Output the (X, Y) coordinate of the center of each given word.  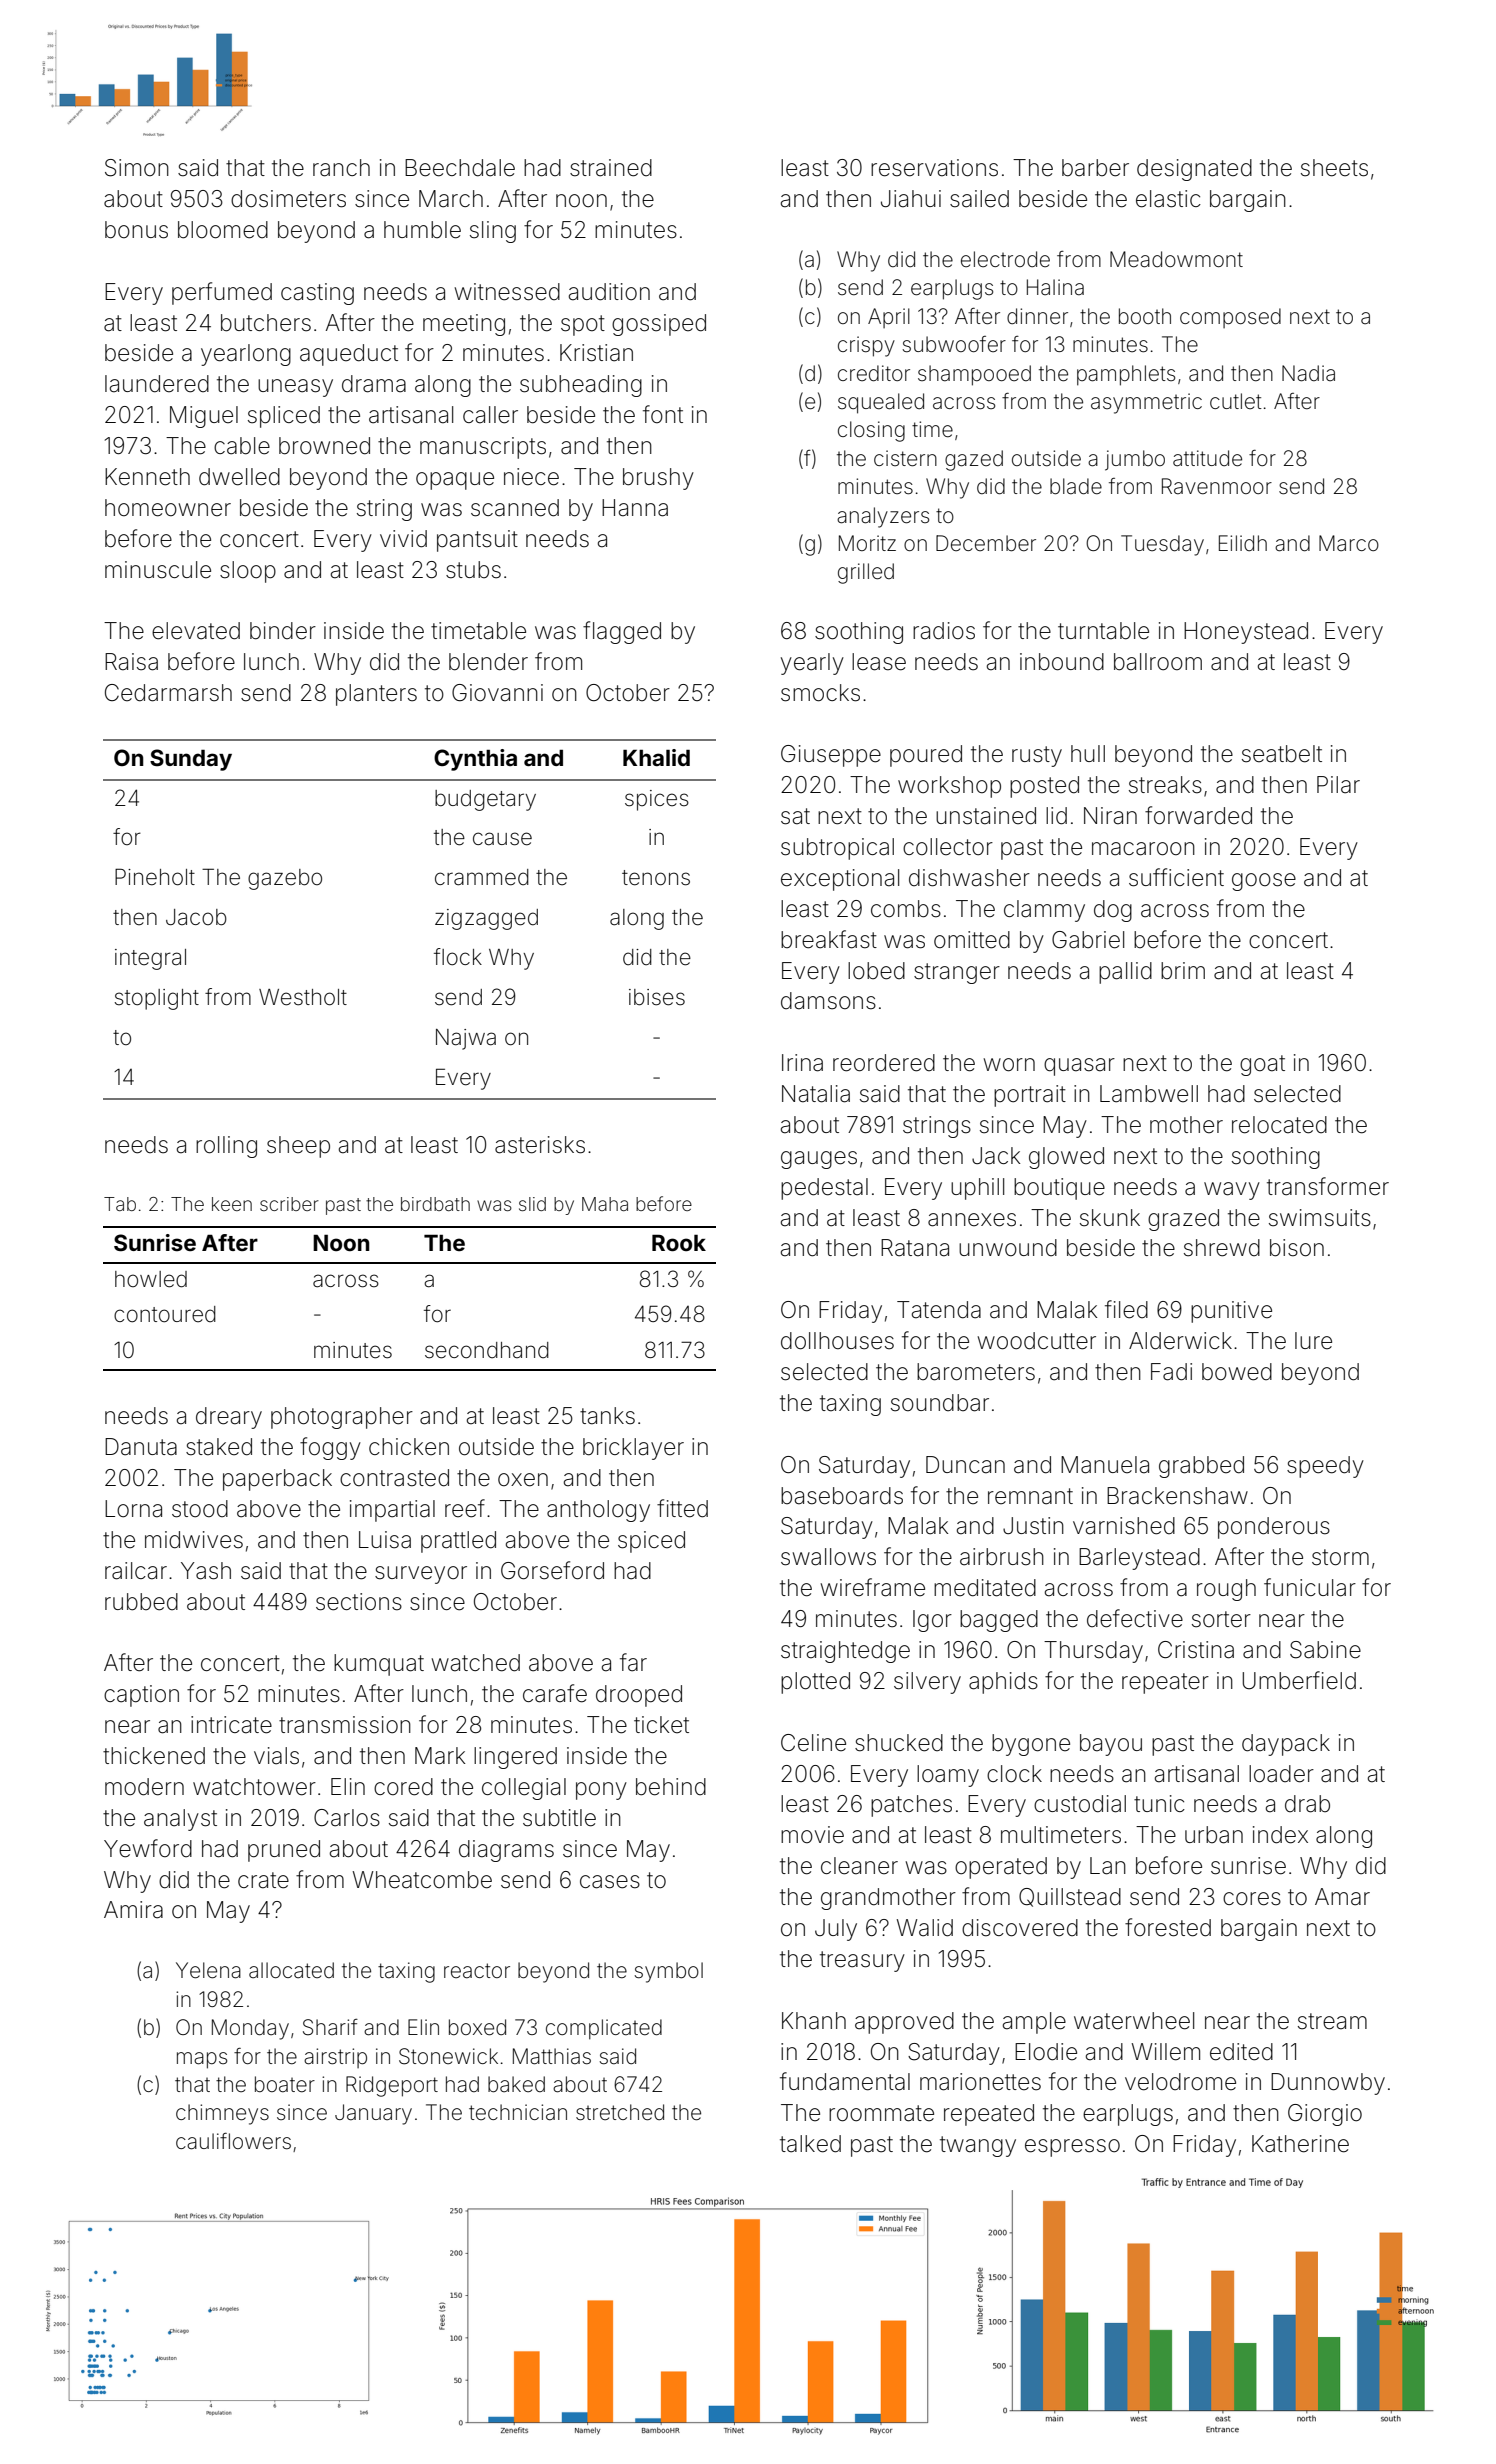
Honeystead (1246, 633)
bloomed (223, 230)
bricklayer (633, 1449)
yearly (812, 664)
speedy (1325, 1467)
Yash (206, 1571)
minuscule (158, 570)
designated (1194, 170)
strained (611, 168)
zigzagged (486, 919)
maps (202, 2060)
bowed (1237, 1372)
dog (1113, 911)
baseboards (842, 1496)
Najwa (466, 1039)
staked (219, 1447)
